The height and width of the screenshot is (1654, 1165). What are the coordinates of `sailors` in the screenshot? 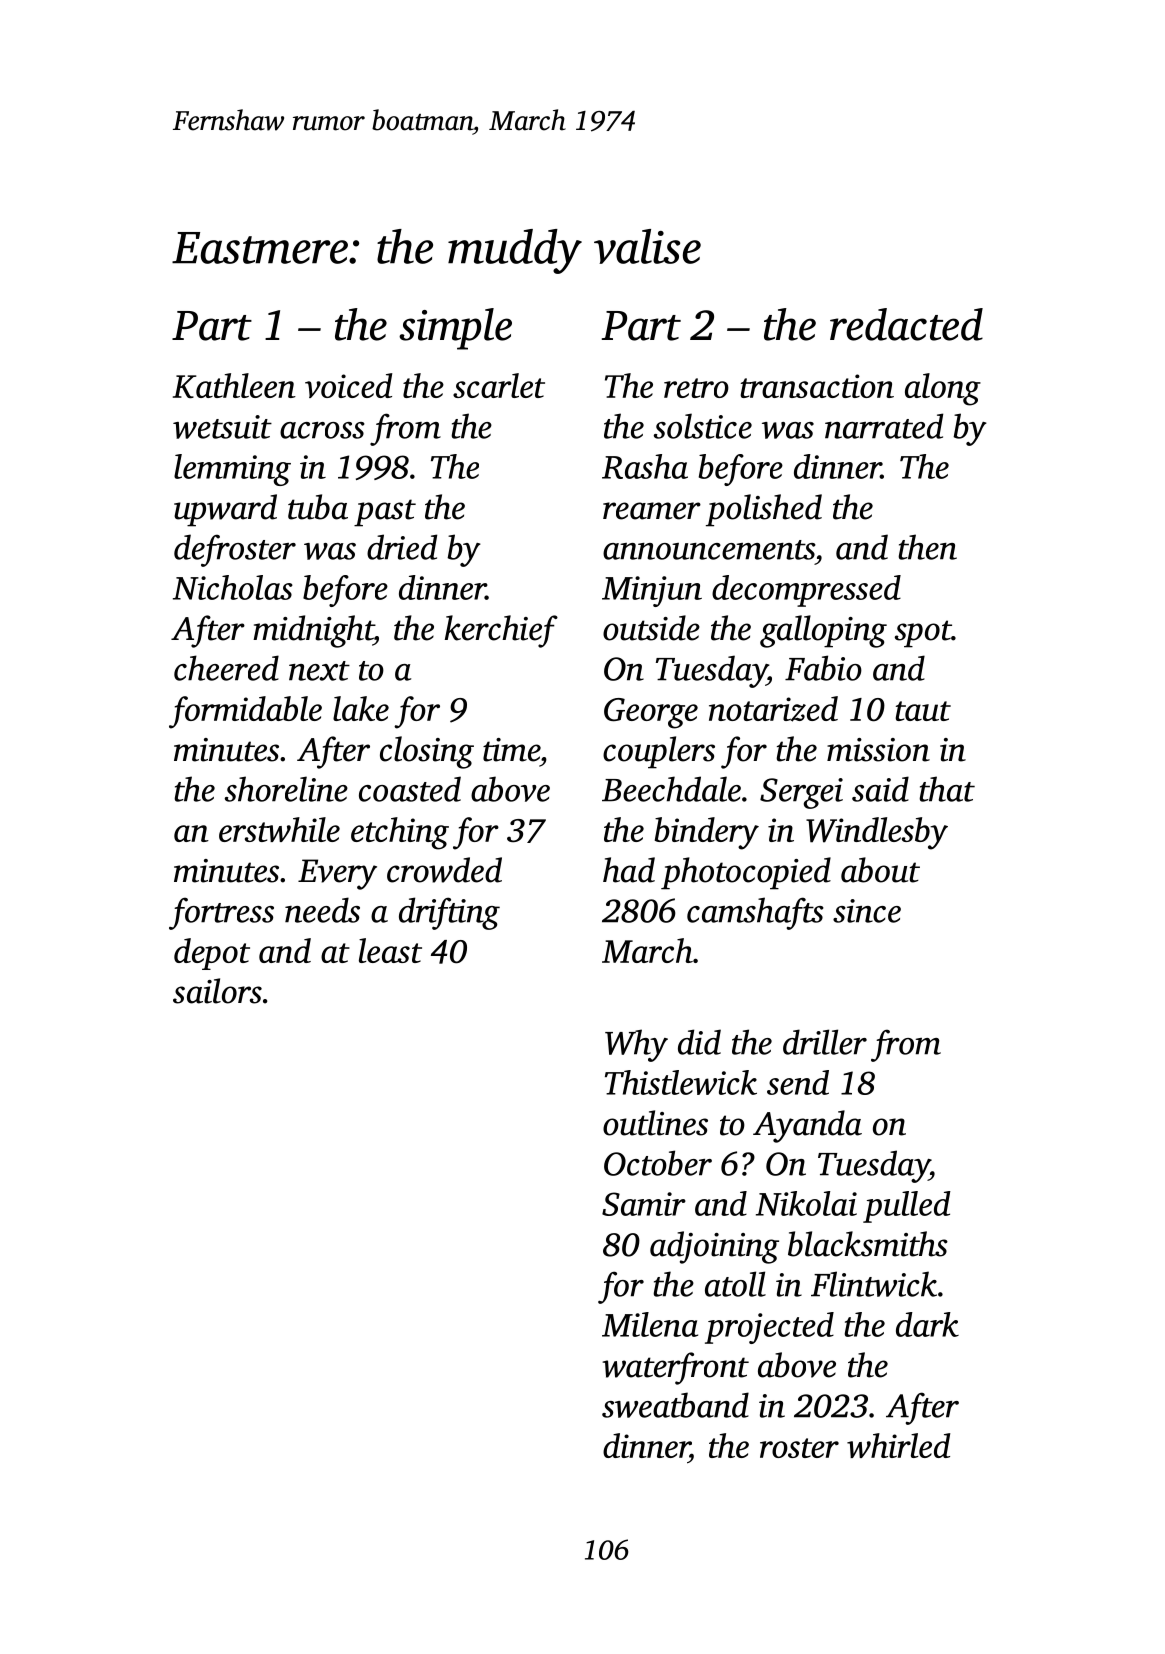 It's located at (217, 991).
